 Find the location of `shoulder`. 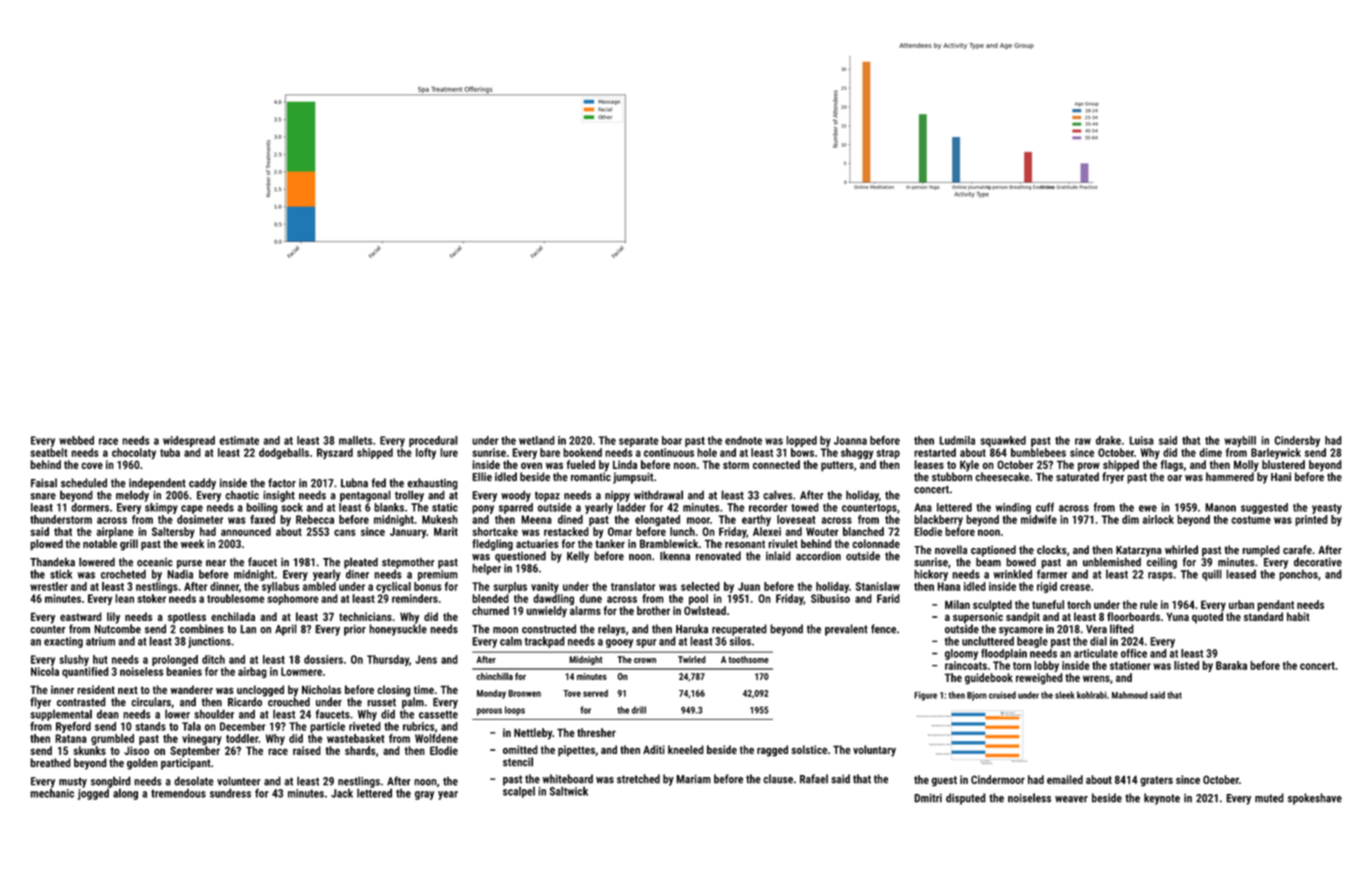

shoulder is located at coordinates (214, 714).
